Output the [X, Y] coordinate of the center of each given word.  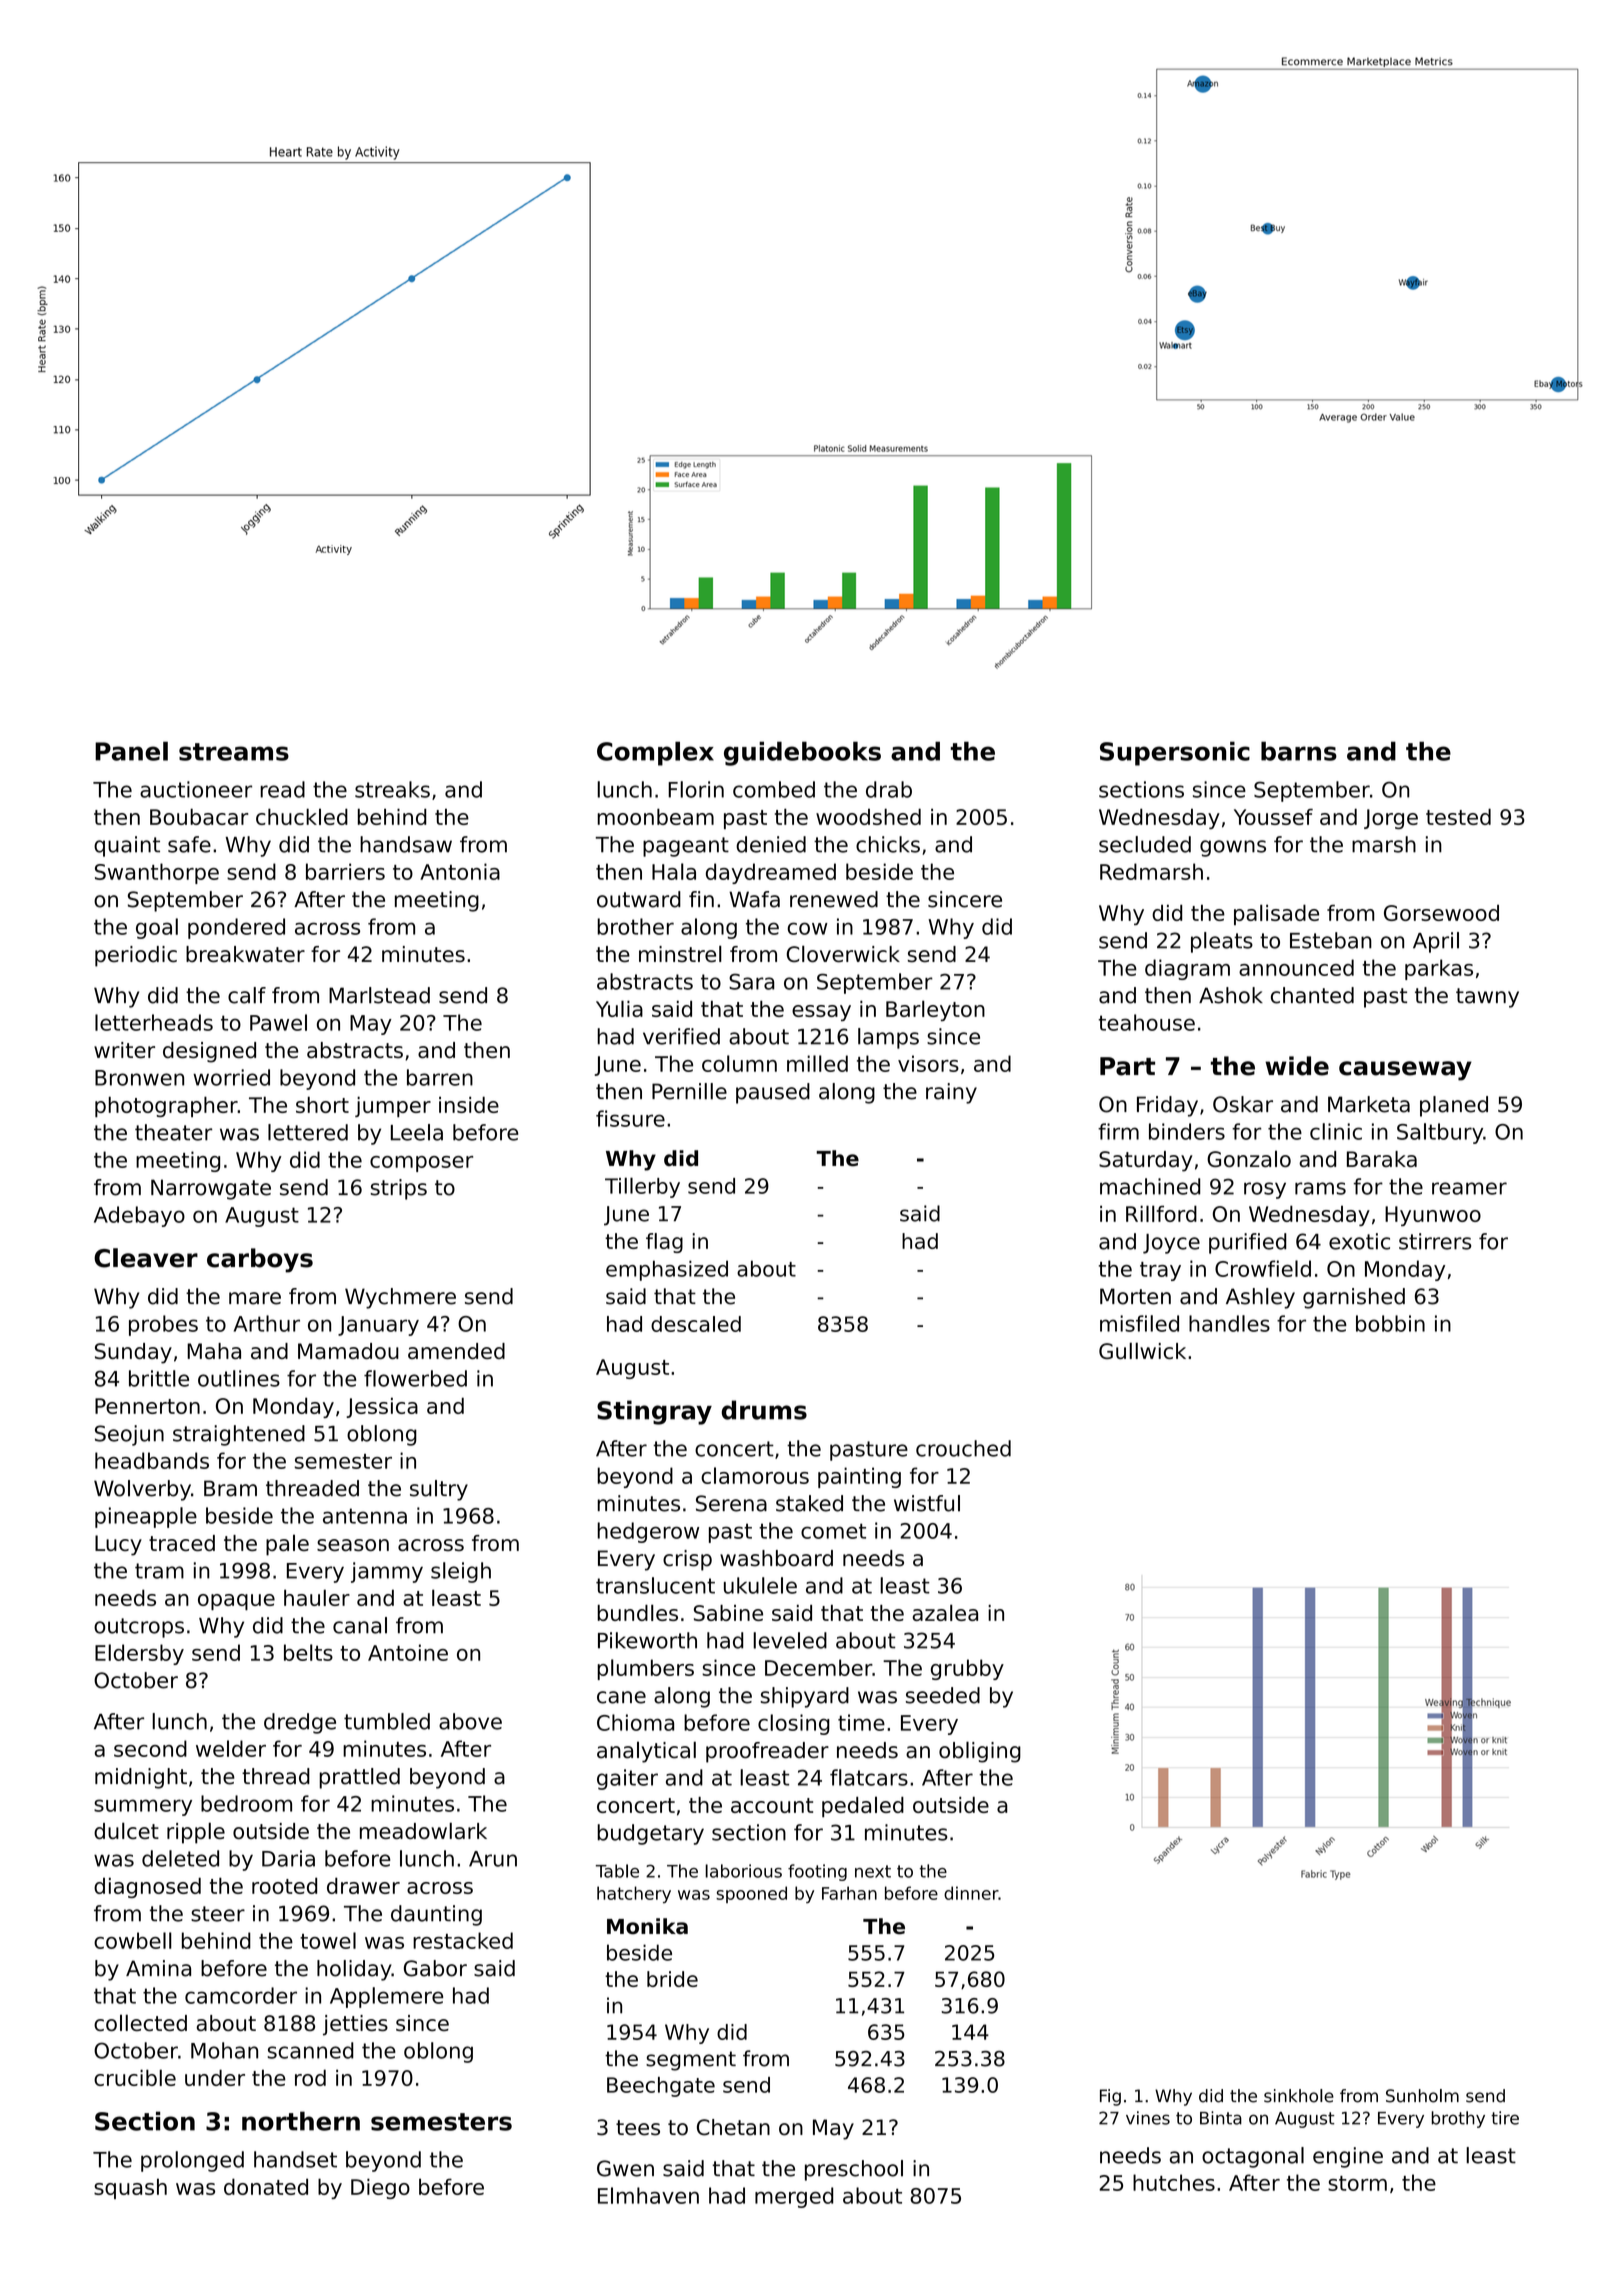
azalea [945, 1612]
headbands [152, 1460]
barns [1299, 751]
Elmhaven [648, 2195]
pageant [686, 847]
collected [140, 2022]
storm [1357, 2183]
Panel [131, 751]
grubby [967, 1669]
